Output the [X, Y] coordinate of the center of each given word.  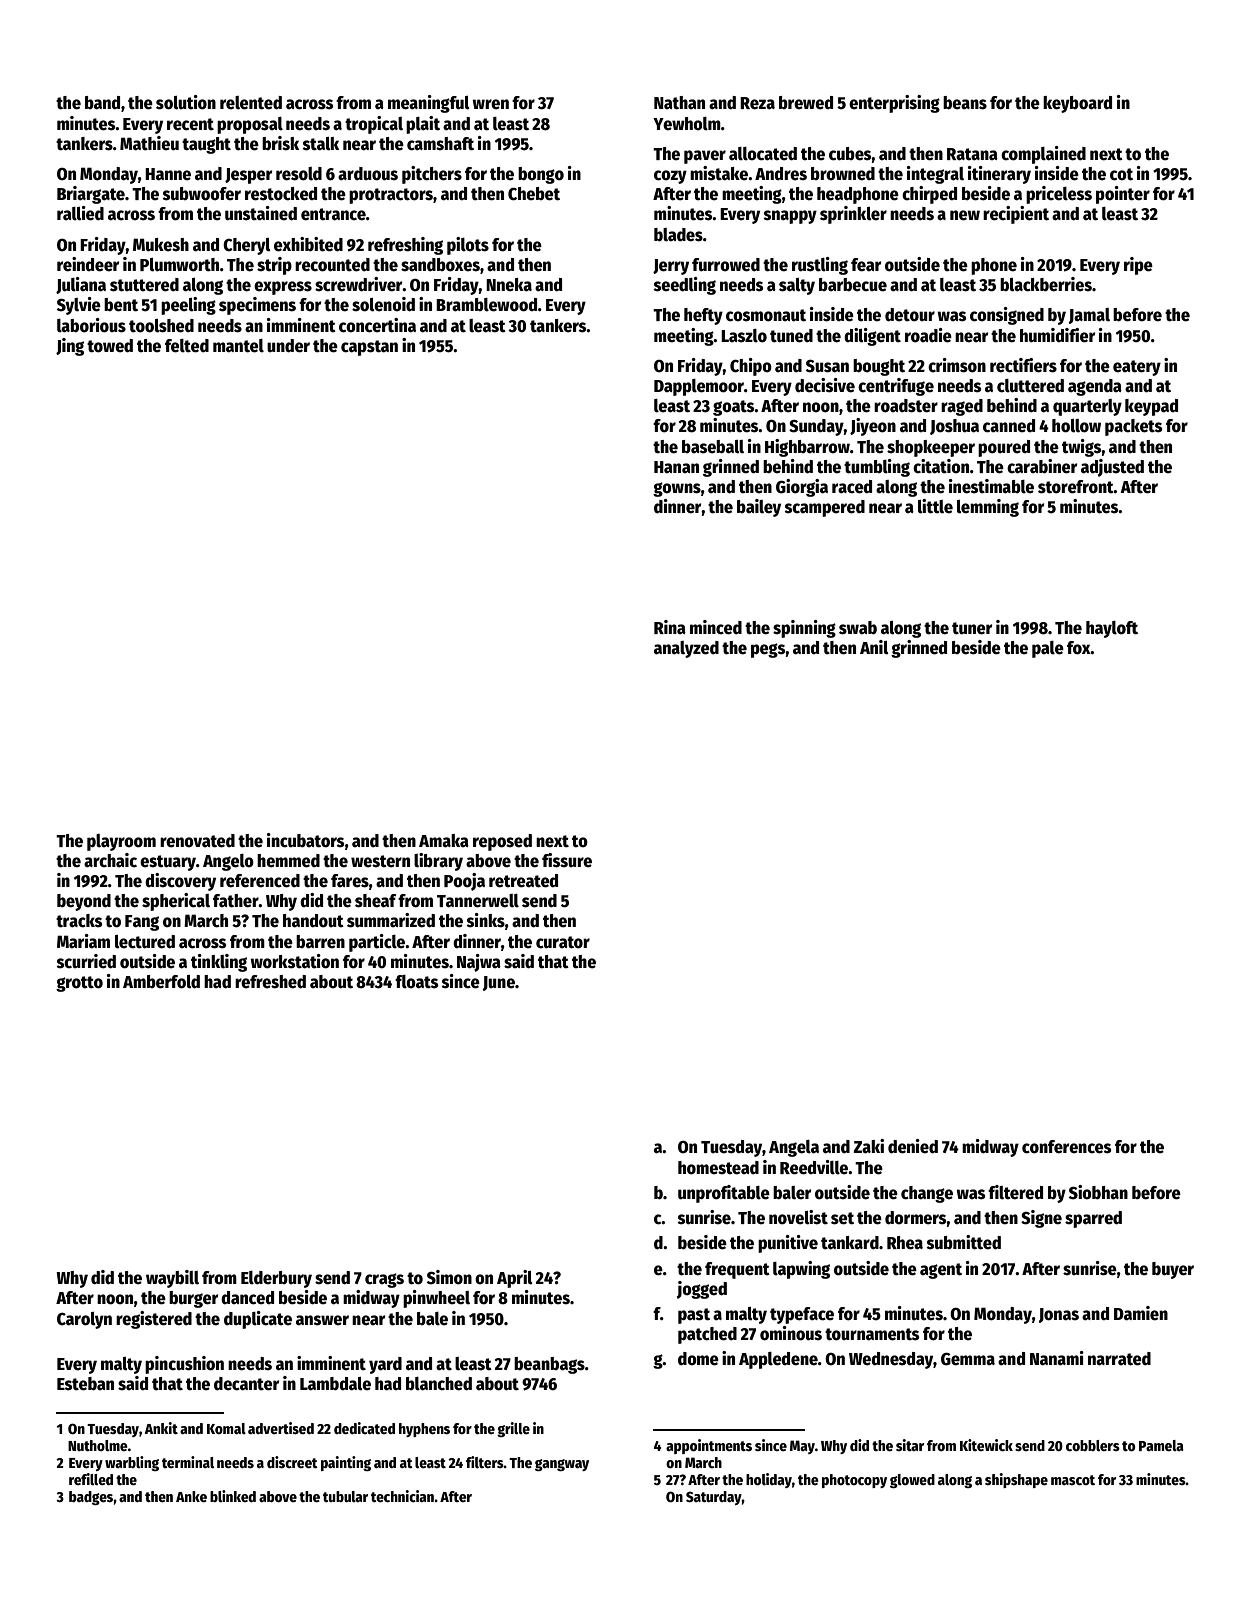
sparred [1093, 1219]
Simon [449, 1277]
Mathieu [149, 143]
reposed [502, 842]
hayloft [1112, 629]
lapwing [801, 1270]
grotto [79, 984]
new [965, 215]
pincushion [184, 1365]
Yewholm [687, 124]
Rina [670, 627]
